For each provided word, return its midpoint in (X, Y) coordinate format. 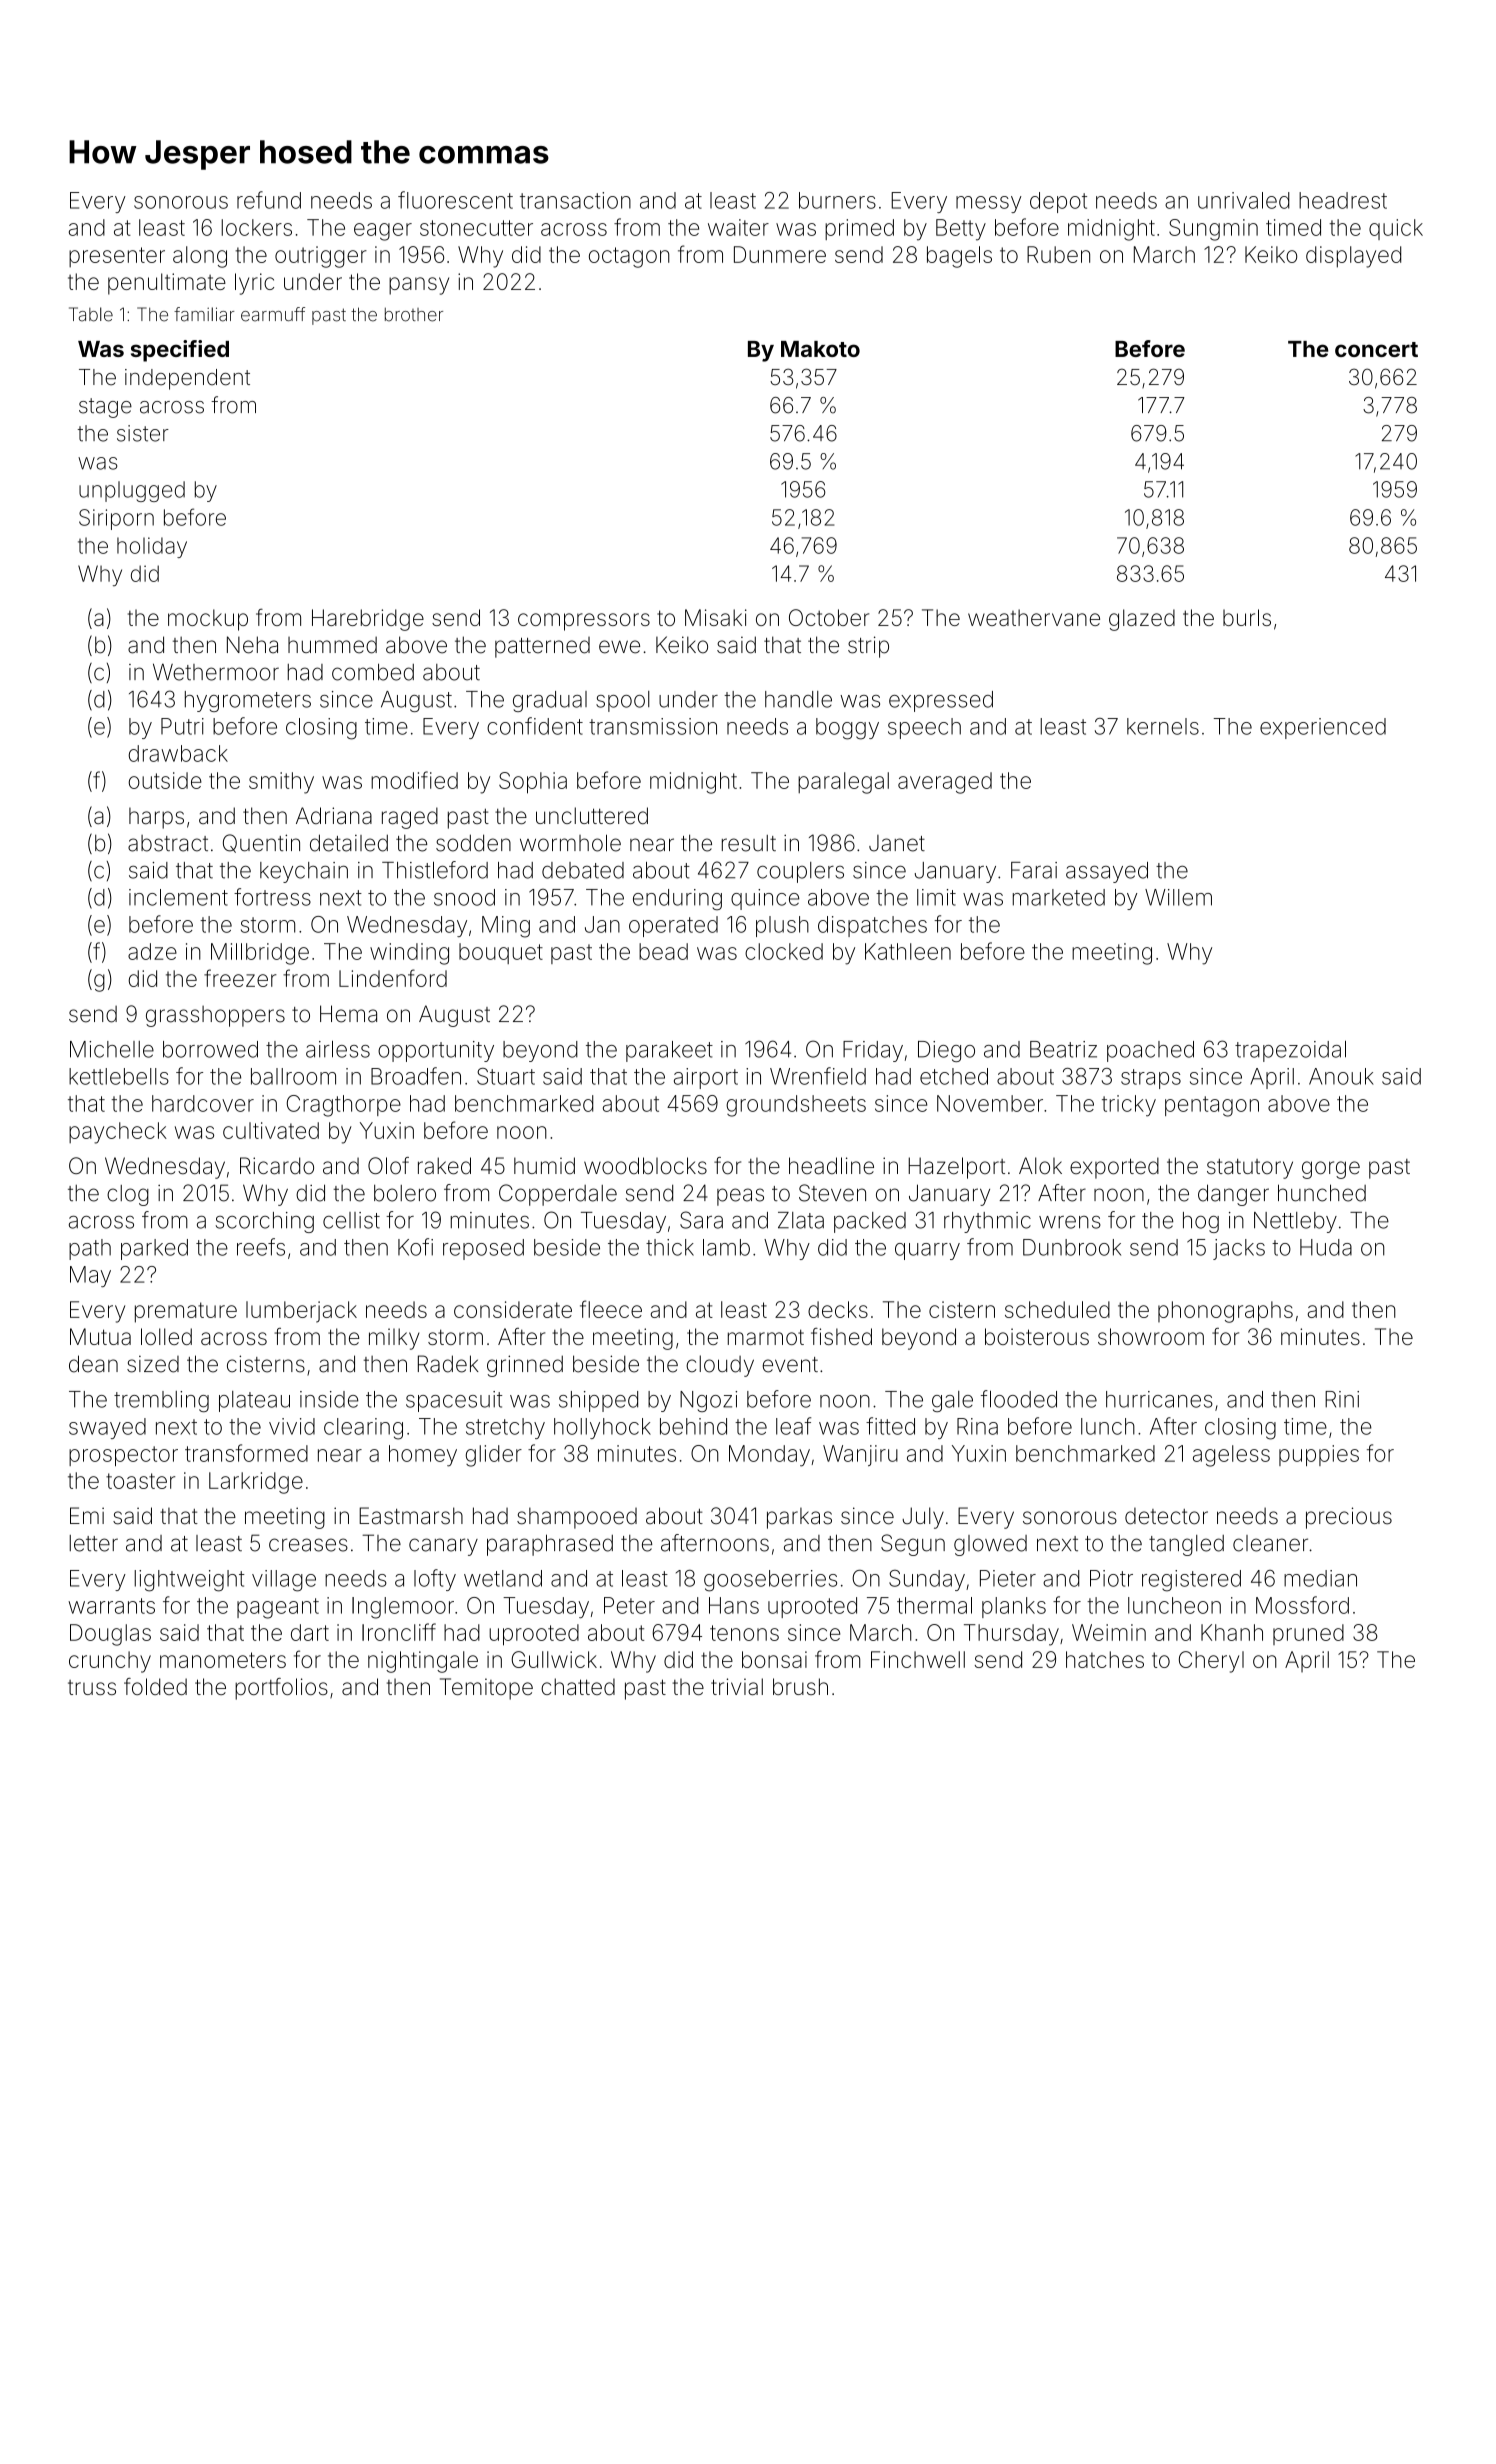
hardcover (203, 1103)
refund (269, 200)
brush (800, 1686)
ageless (1231, 1456)
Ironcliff (399, 1632)
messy (989, 204)
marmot (766, 1337)
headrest (1343, 200)
